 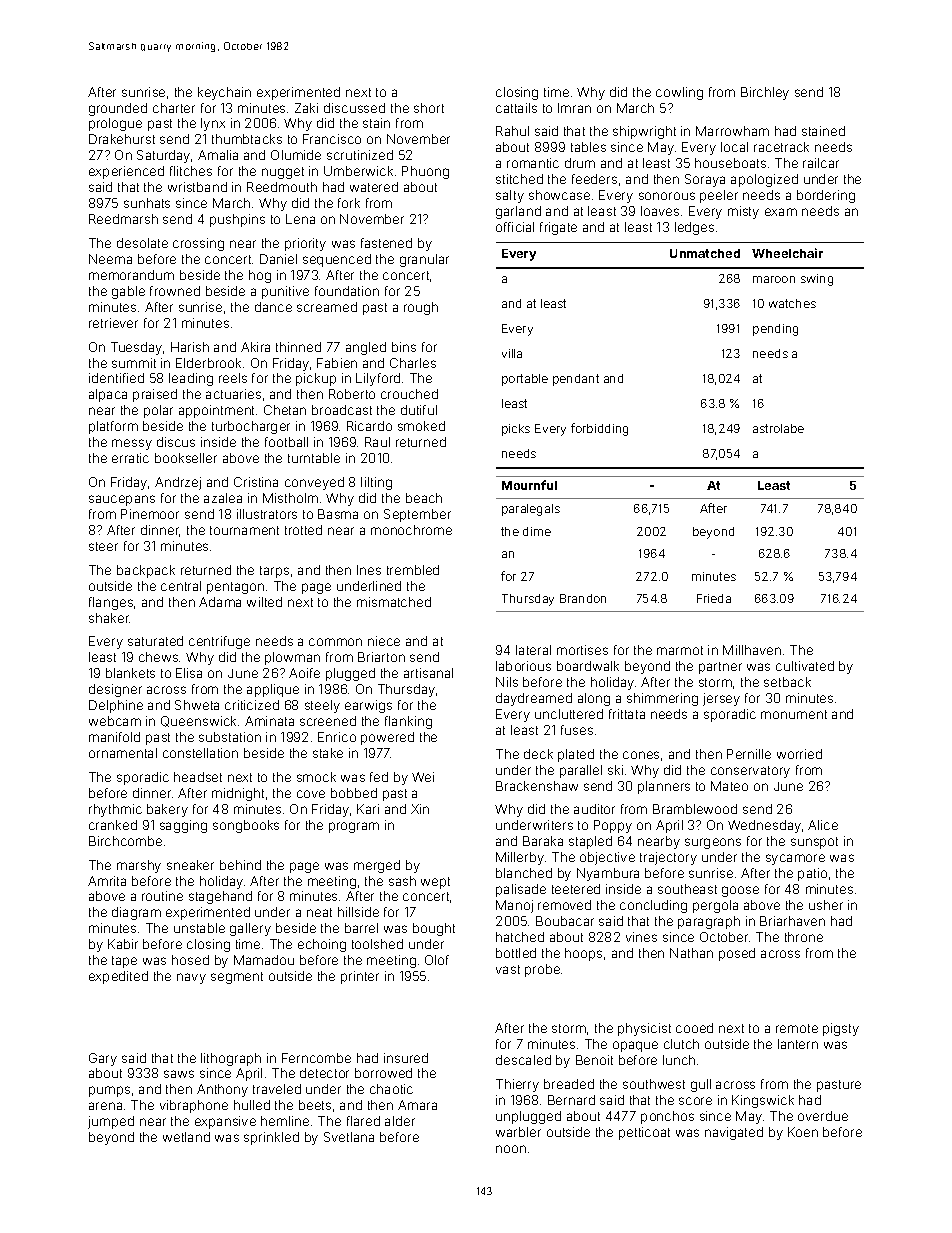 I want to click on trembled, so click(x=413, y=570).
